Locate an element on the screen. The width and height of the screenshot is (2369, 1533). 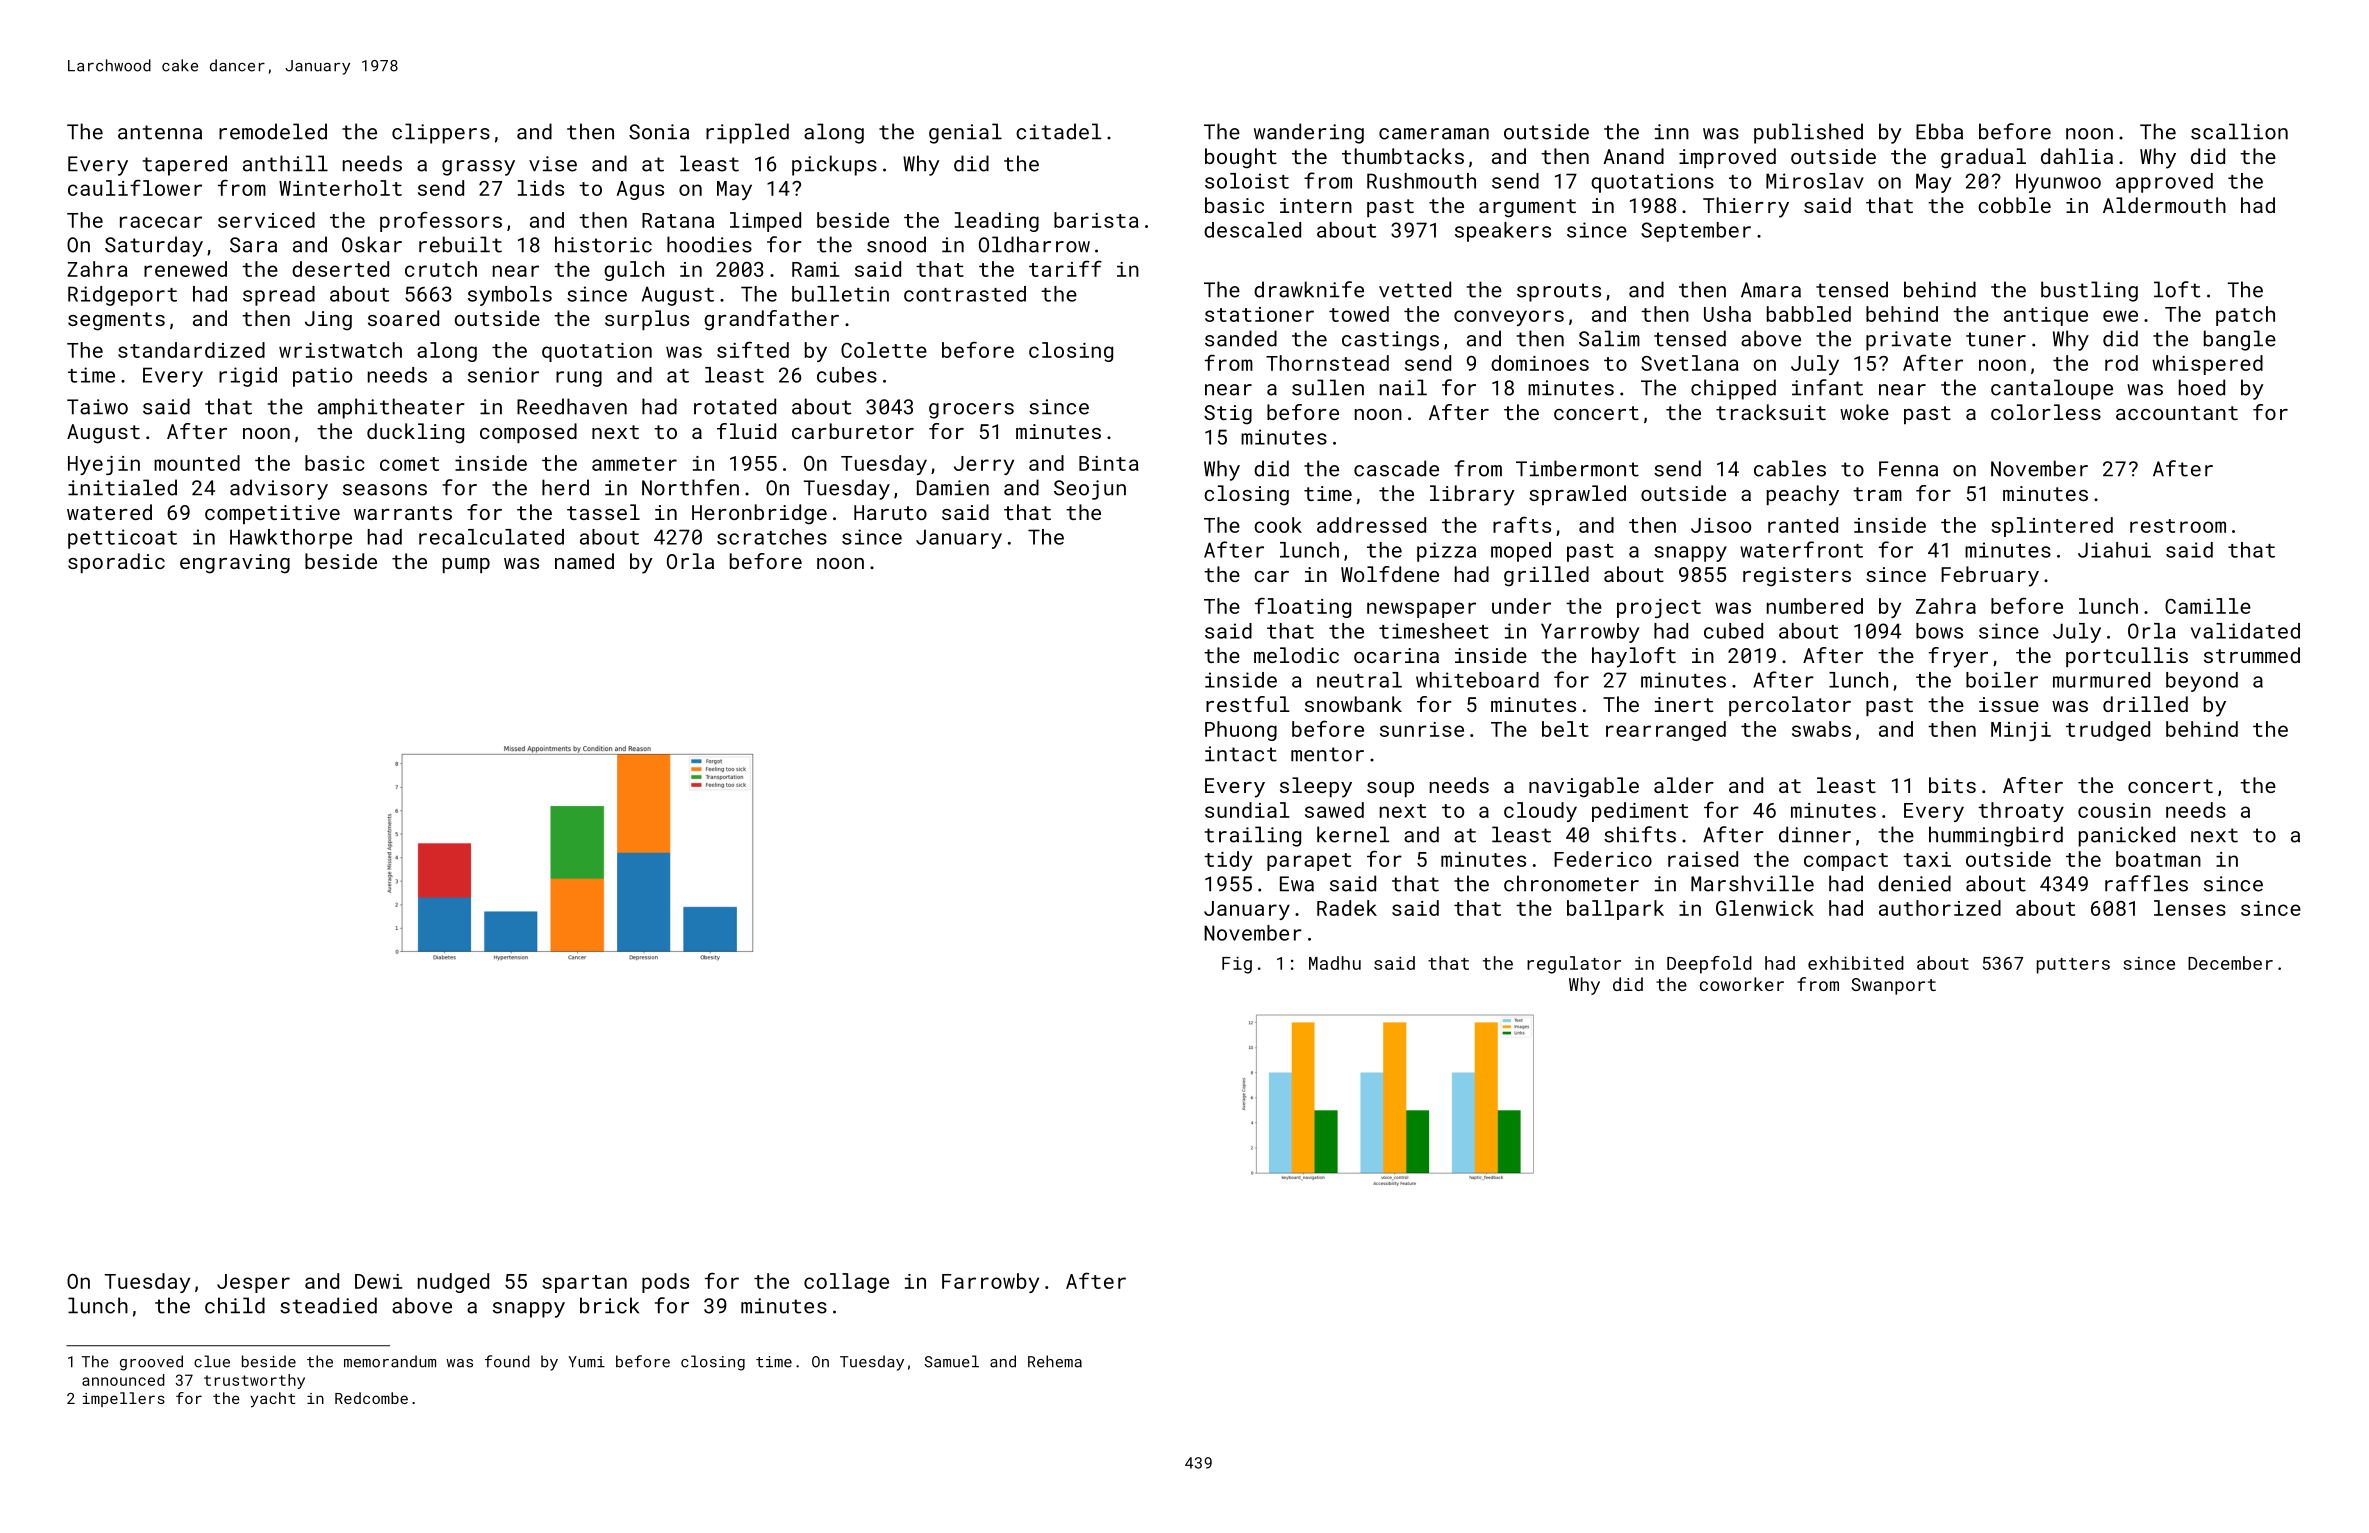
Swanport is located at coordinates (1893, 986).
